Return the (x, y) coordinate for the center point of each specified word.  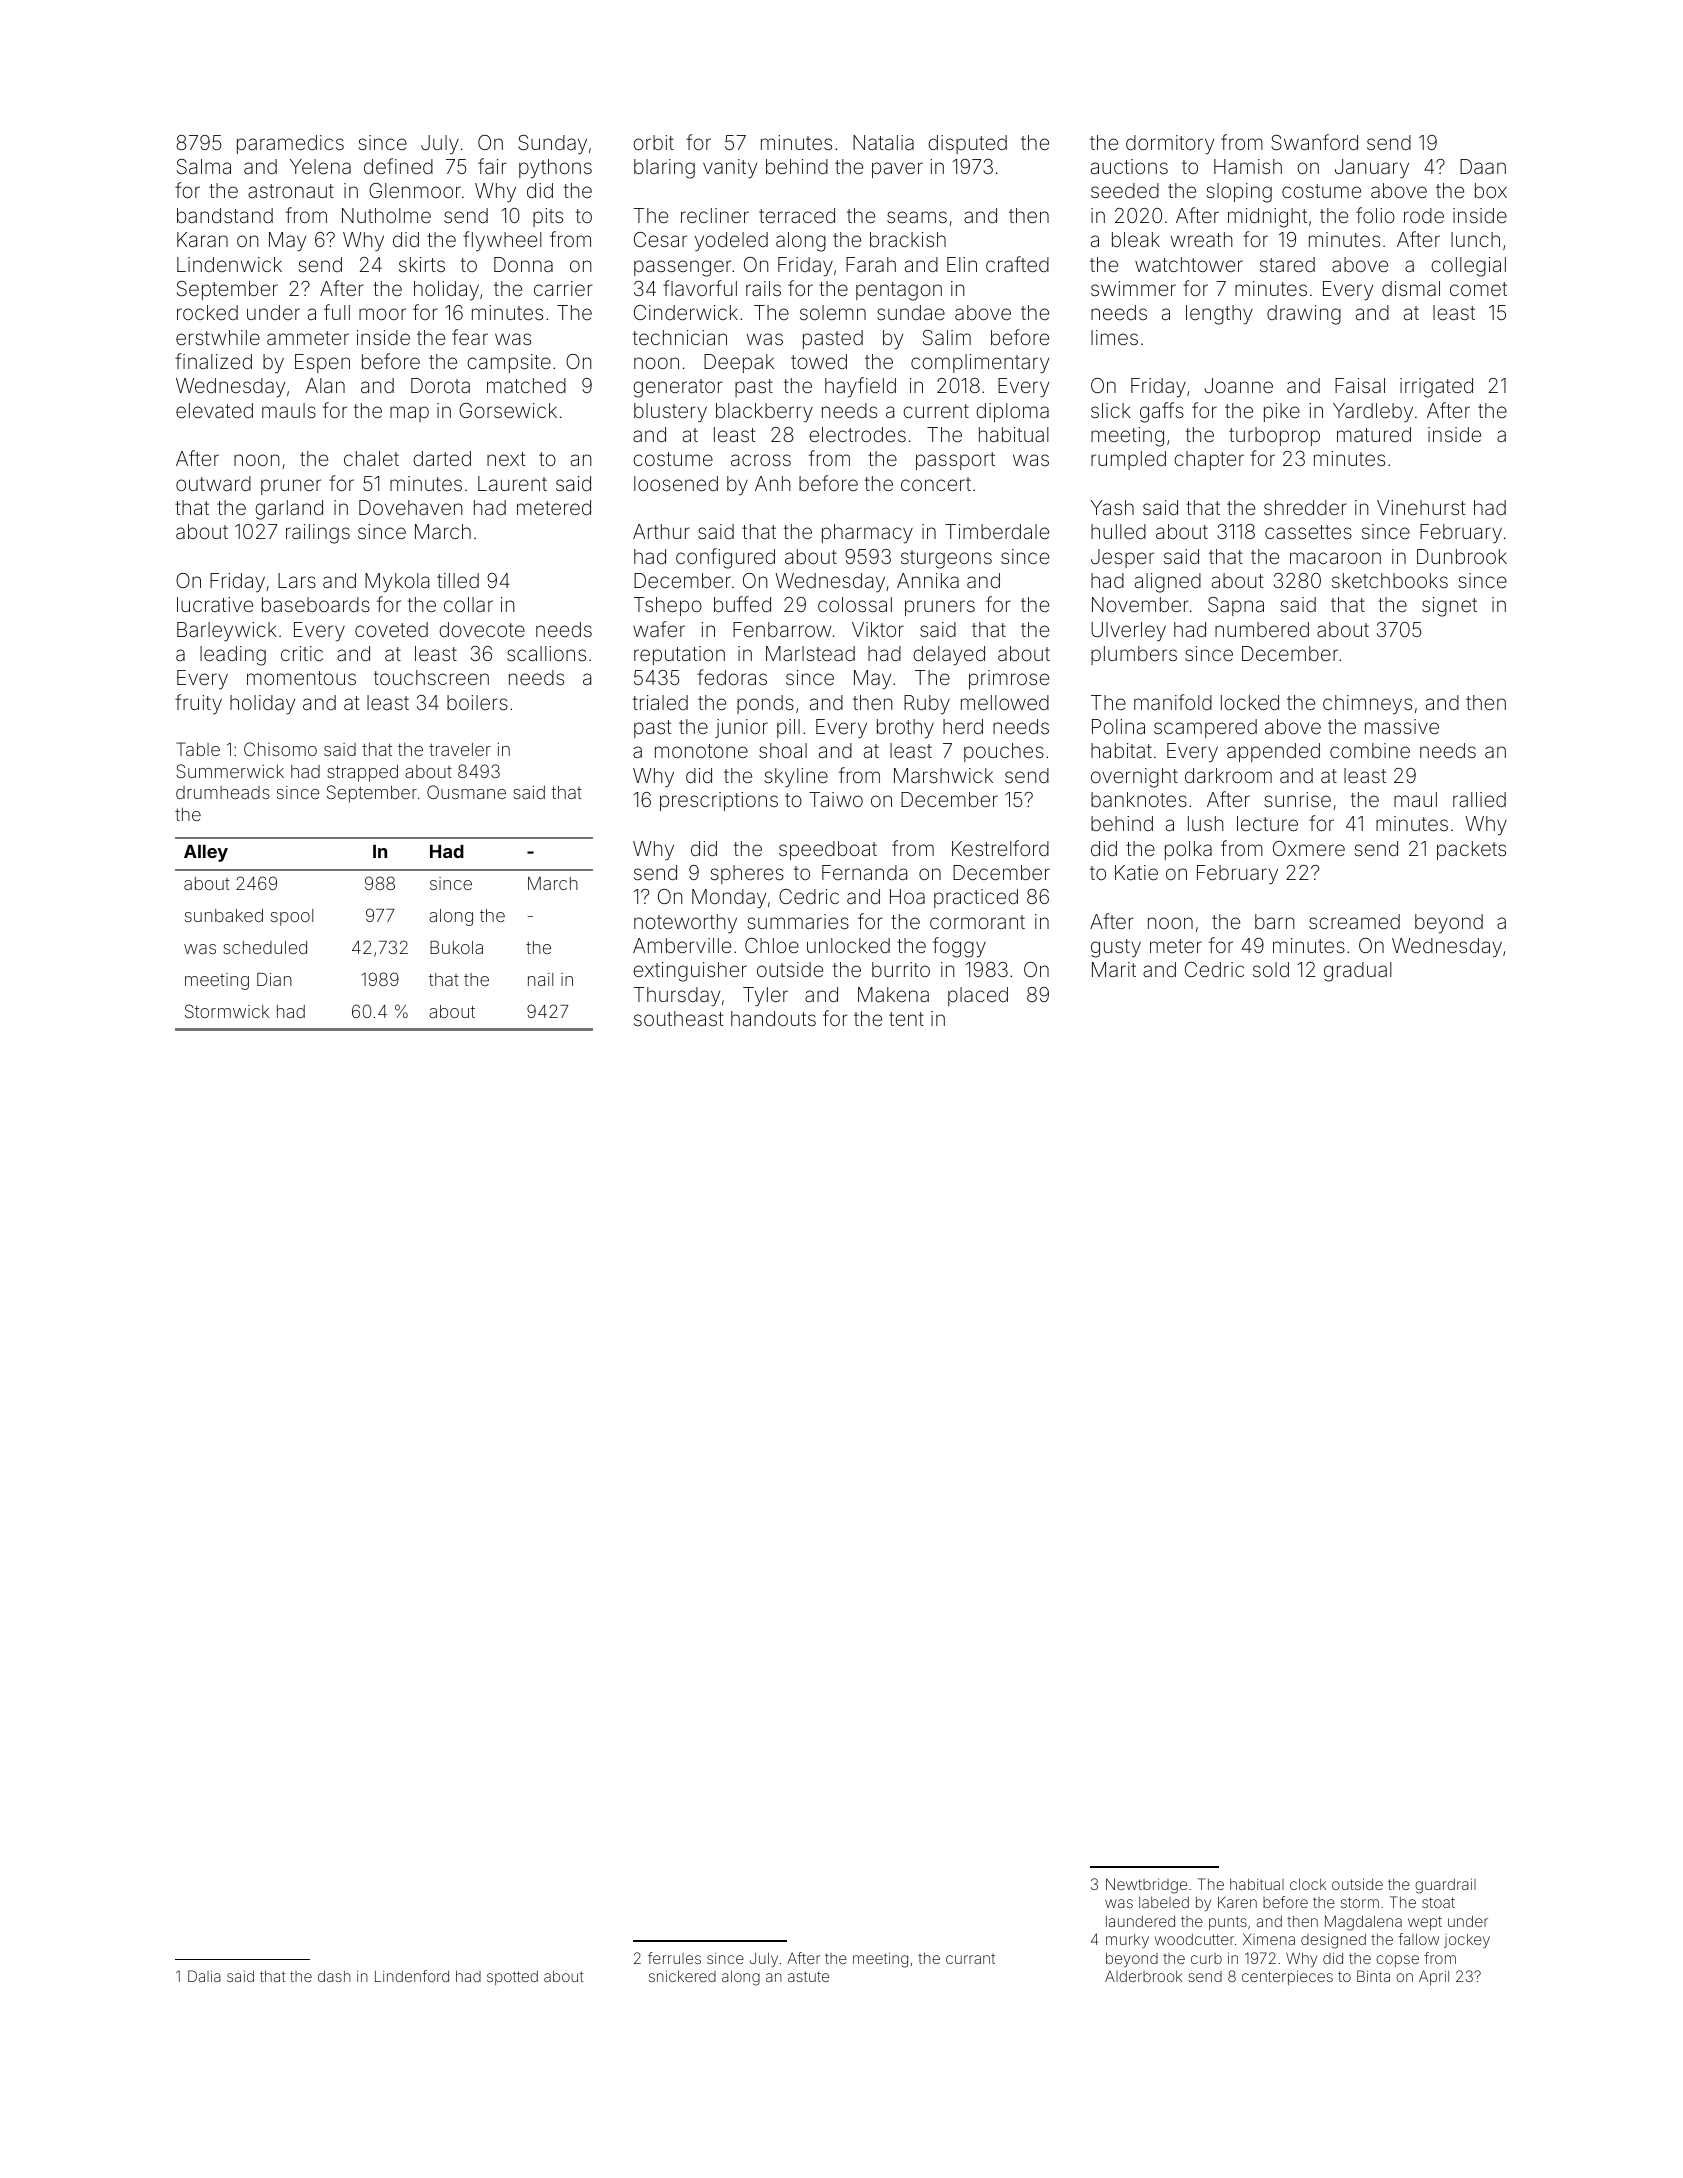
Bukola (456, 947)
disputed (967, 144)
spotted (512, 1977)
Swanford (1314, 142)
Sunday (552, 145)
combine (1370, 750)
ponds (765, 704)
